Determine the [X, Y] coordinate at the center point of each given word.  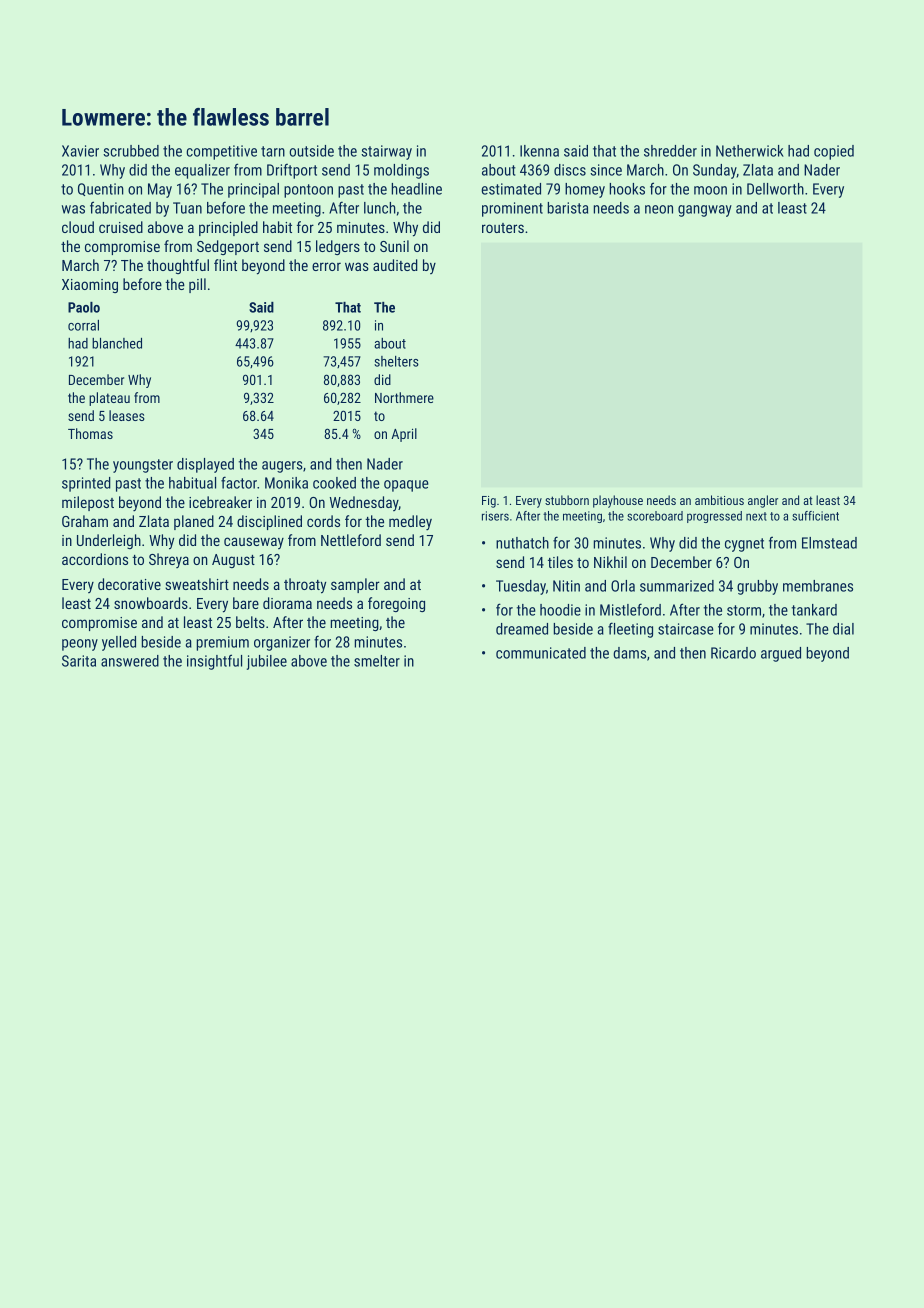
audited [395, 265]
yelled [119, 643]
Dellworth [775, 189]
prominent [512, 209]
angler [763, 501]
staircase [686, 629]
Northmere [404, 397]
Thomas [90, 433]
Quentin [101, 189]
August [233, 561]
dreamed [522, 629]
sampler [355, 585]
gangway [705, 211]
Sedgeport [228, 247]
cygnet [744, 545]
